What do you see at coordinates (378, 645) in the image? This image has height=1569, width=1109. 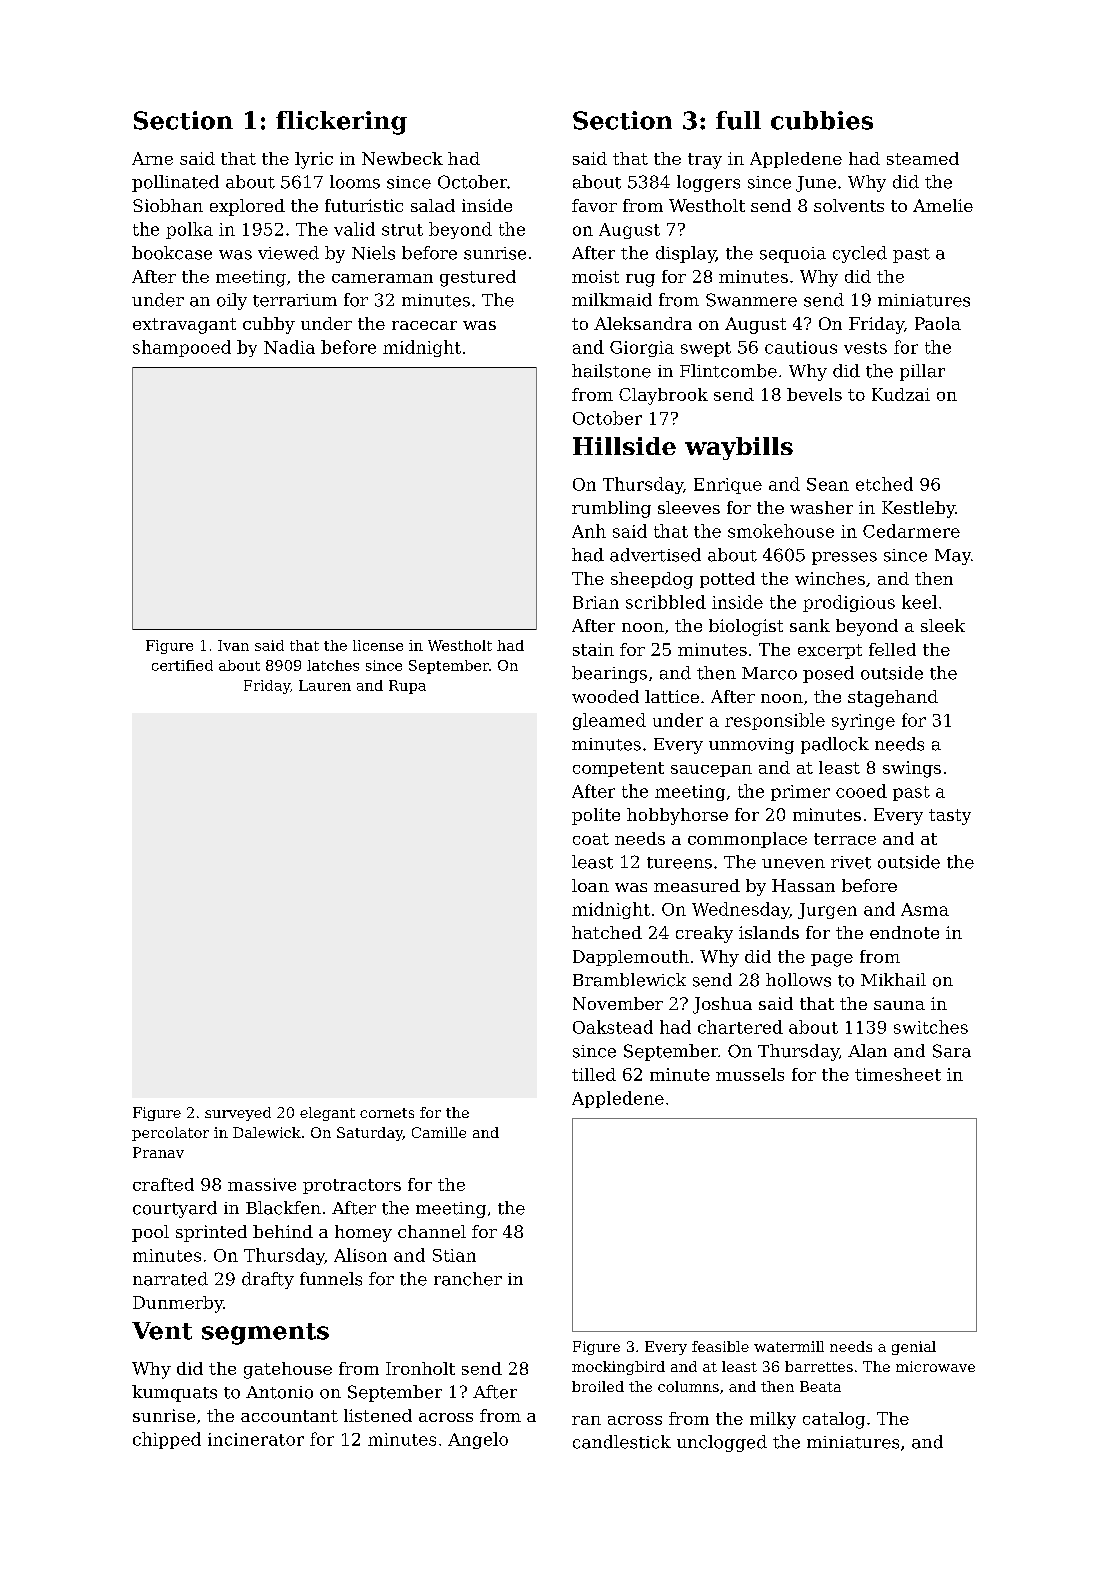 I see `license` at bounding box center [378, 645].
